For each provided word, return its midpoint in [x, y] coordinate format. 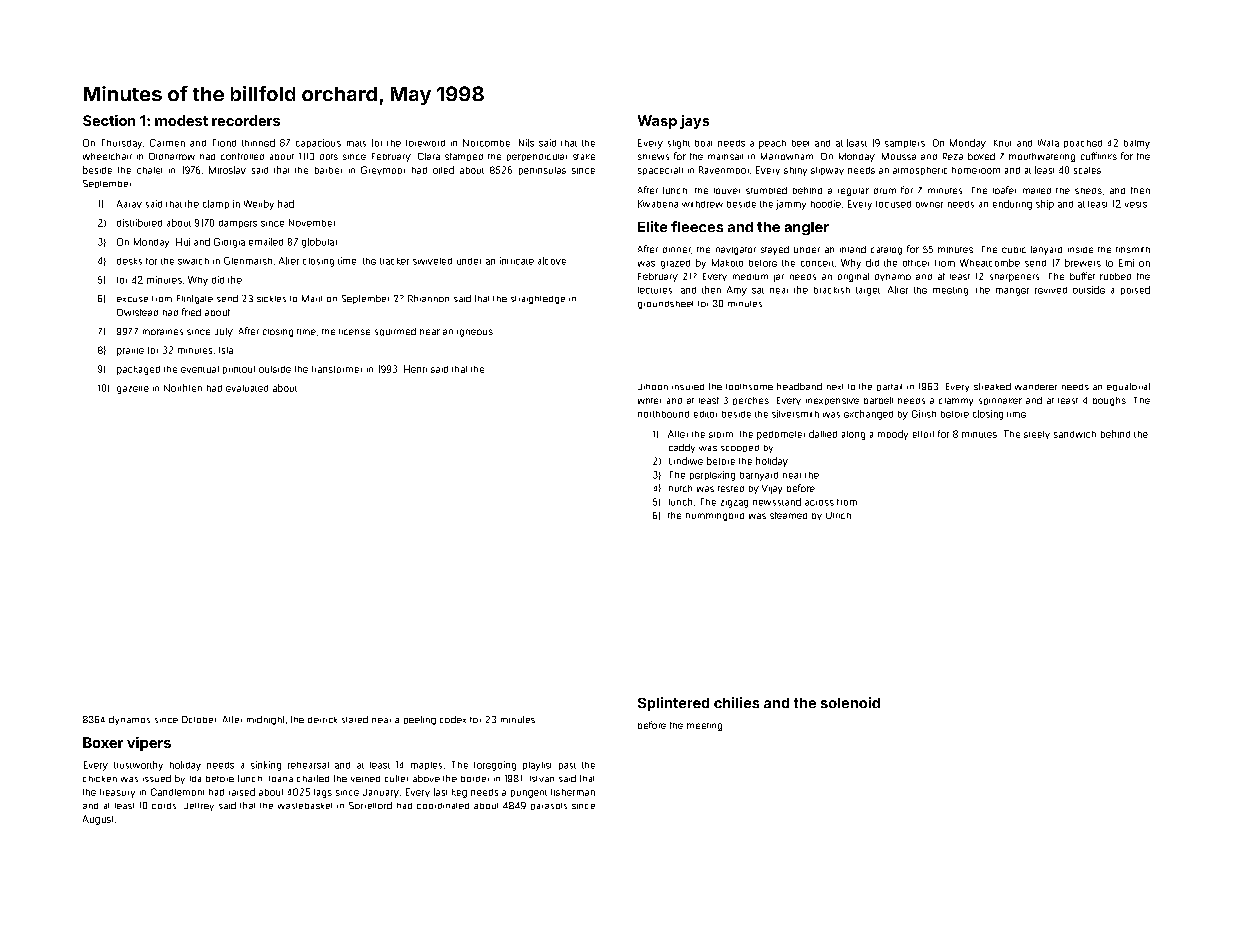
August [98, 820]
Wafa [1048, 143]
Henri [415, 369]
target [868, 291]
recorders [246, 120]
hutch [680, 488]
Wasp [657, 122]
